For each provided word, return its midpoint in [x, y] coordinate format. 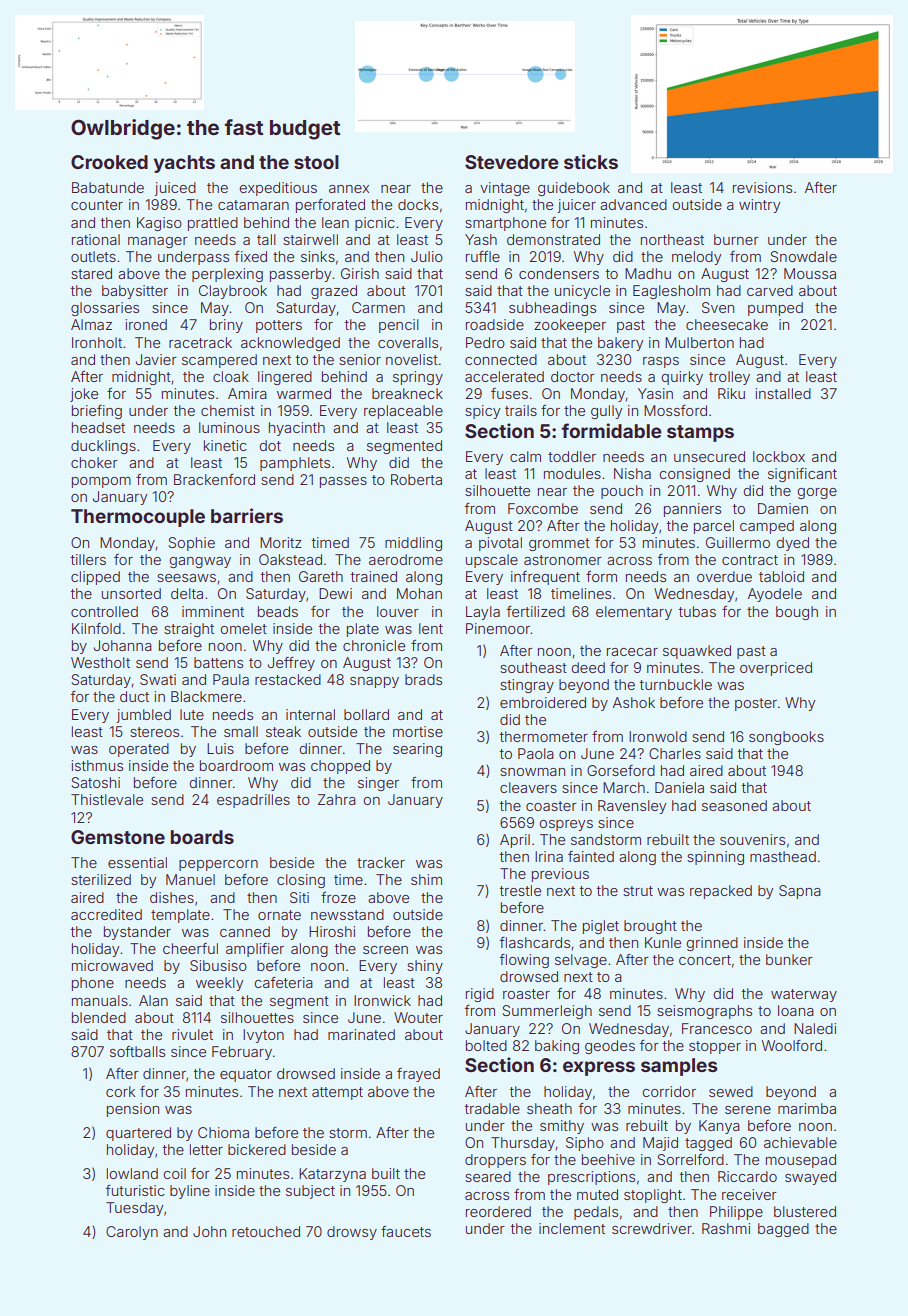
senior [360, 359]
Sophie [191, 544]
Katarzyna [332, 1175]
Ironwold [658, 736]
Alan [153, 1000]
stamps [700, 433]
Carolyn [132, 1233]
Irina [549, 856]
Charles [675, 753]
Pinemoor [498, 628]
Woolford [792, 1045]
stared [91, 273]
